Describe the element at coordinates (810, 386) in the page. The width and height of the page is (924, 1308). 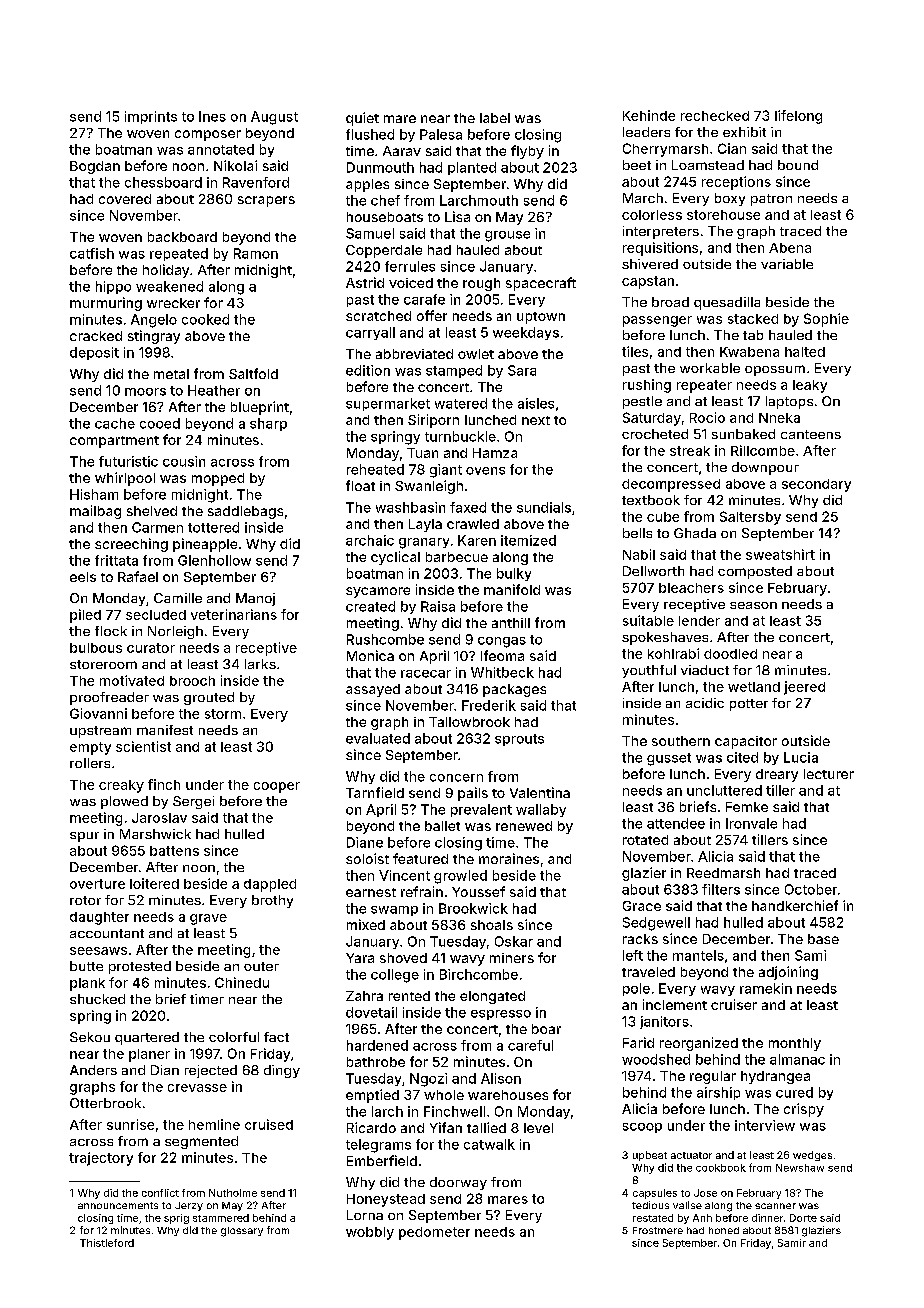
I see `leaky` at that location.
